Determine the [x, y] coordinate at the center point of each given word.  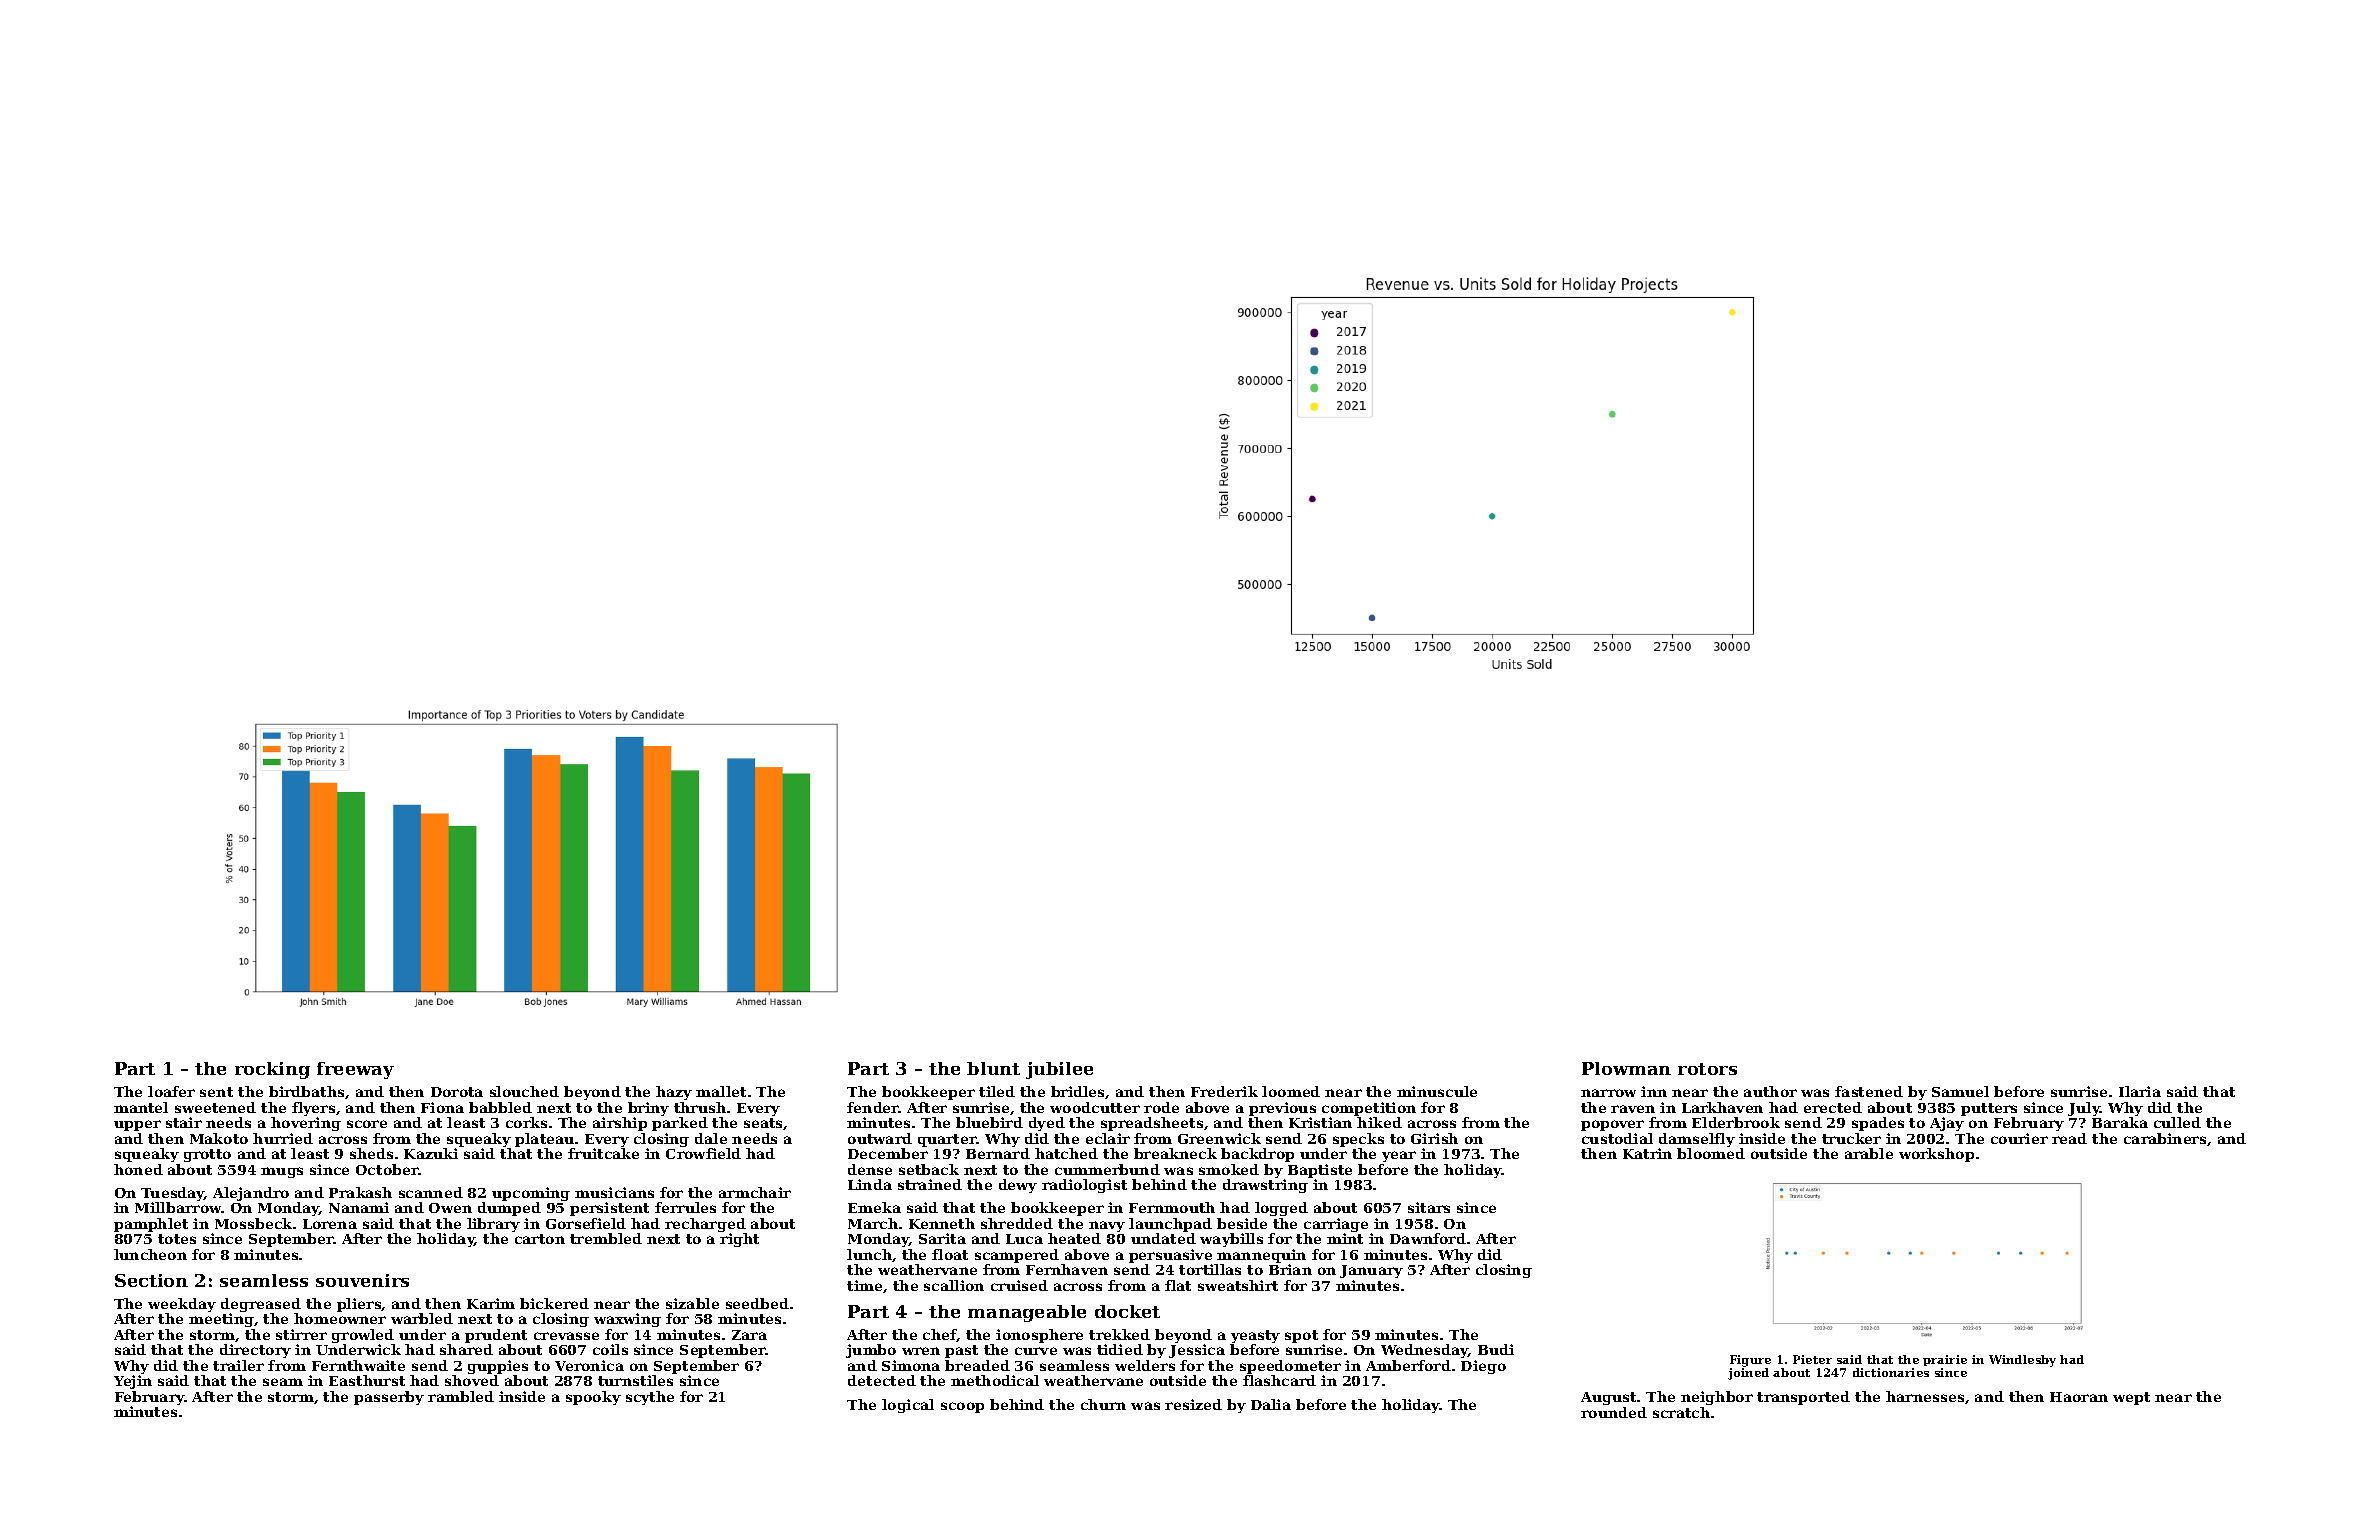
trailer [238, 1365]
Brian [1290, 1269]
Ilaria [2140, 1091]
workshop [1936, 1155]
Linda [870, 1184]
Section [151, 1280]
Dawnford [1428, 1238]
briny [648, 1109]
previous [1282, 1109]
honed [138, 1169]
